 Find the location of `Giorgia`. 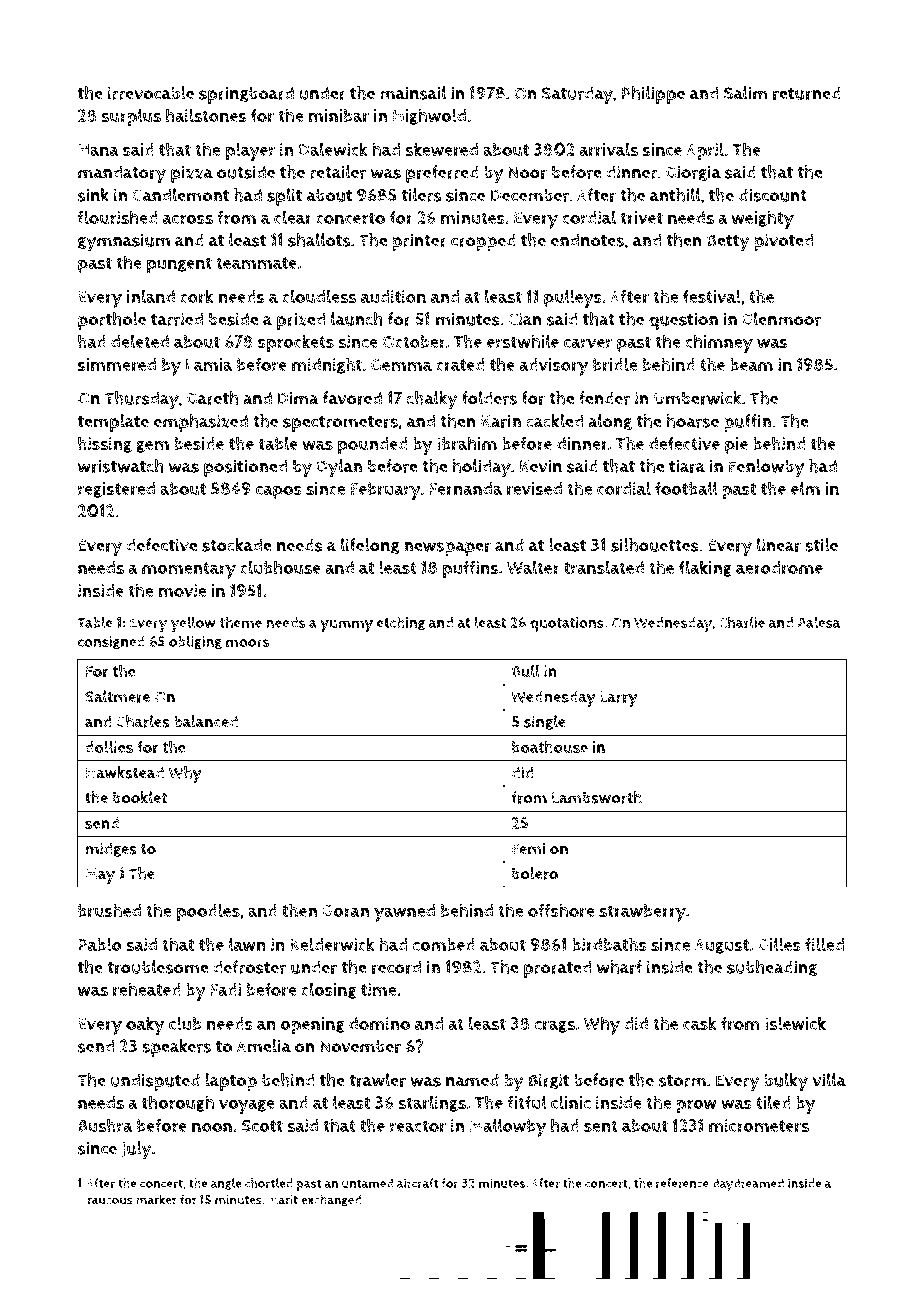

Giorgia is located at coordinates (693, 173).
